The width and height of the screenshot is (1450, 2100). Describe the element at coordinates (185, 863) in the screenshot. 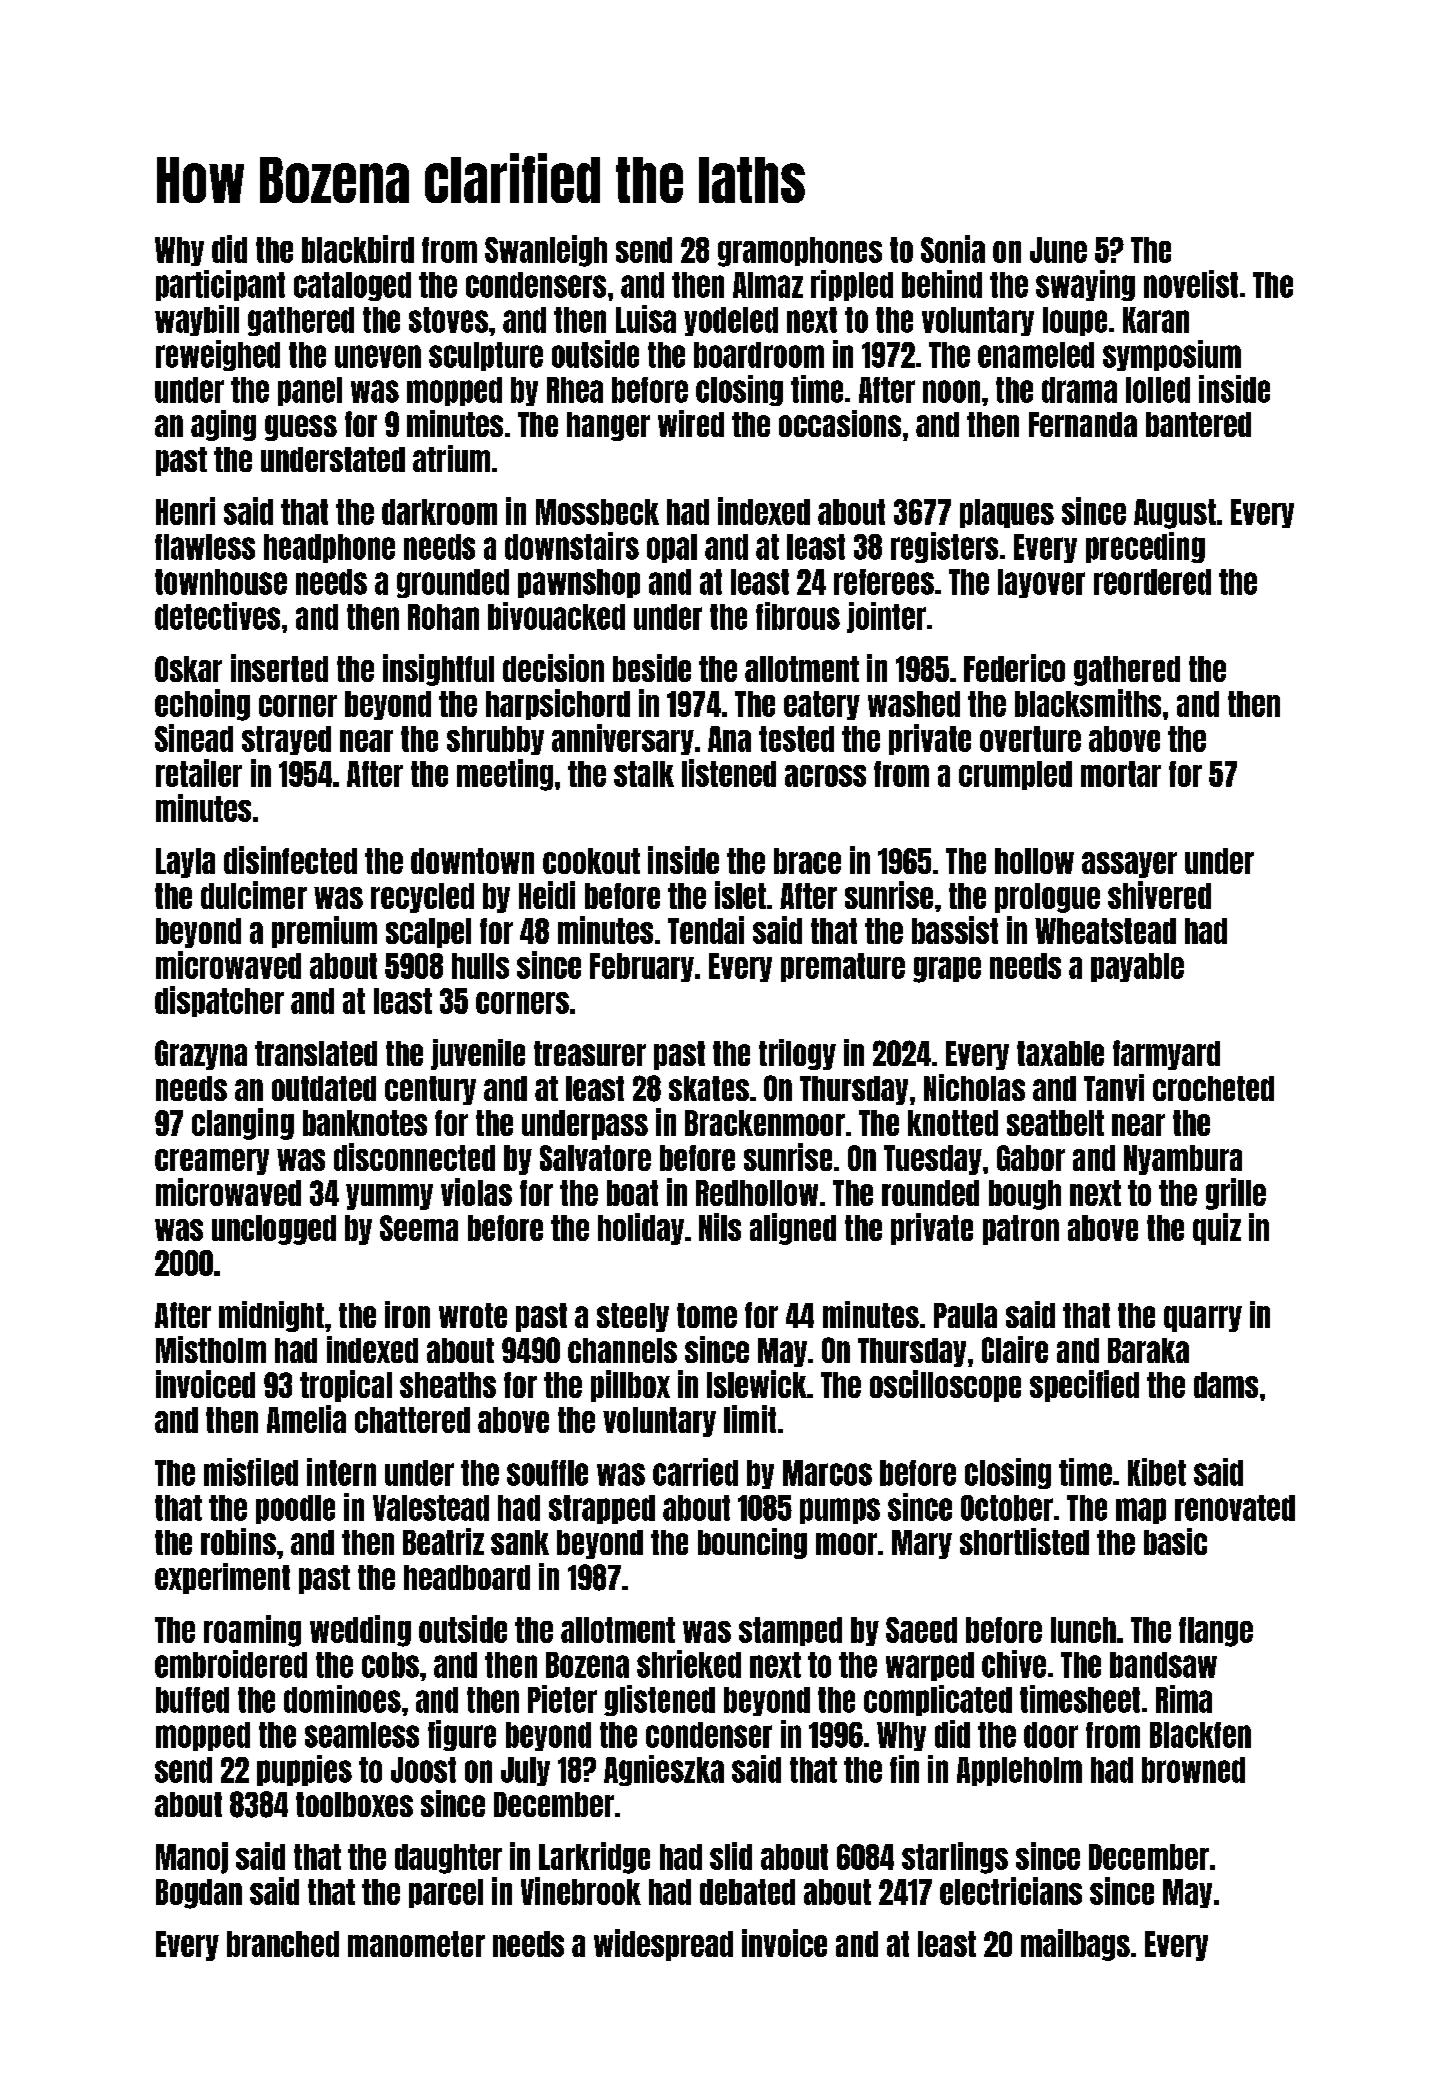

I see `Layla` at that location.
